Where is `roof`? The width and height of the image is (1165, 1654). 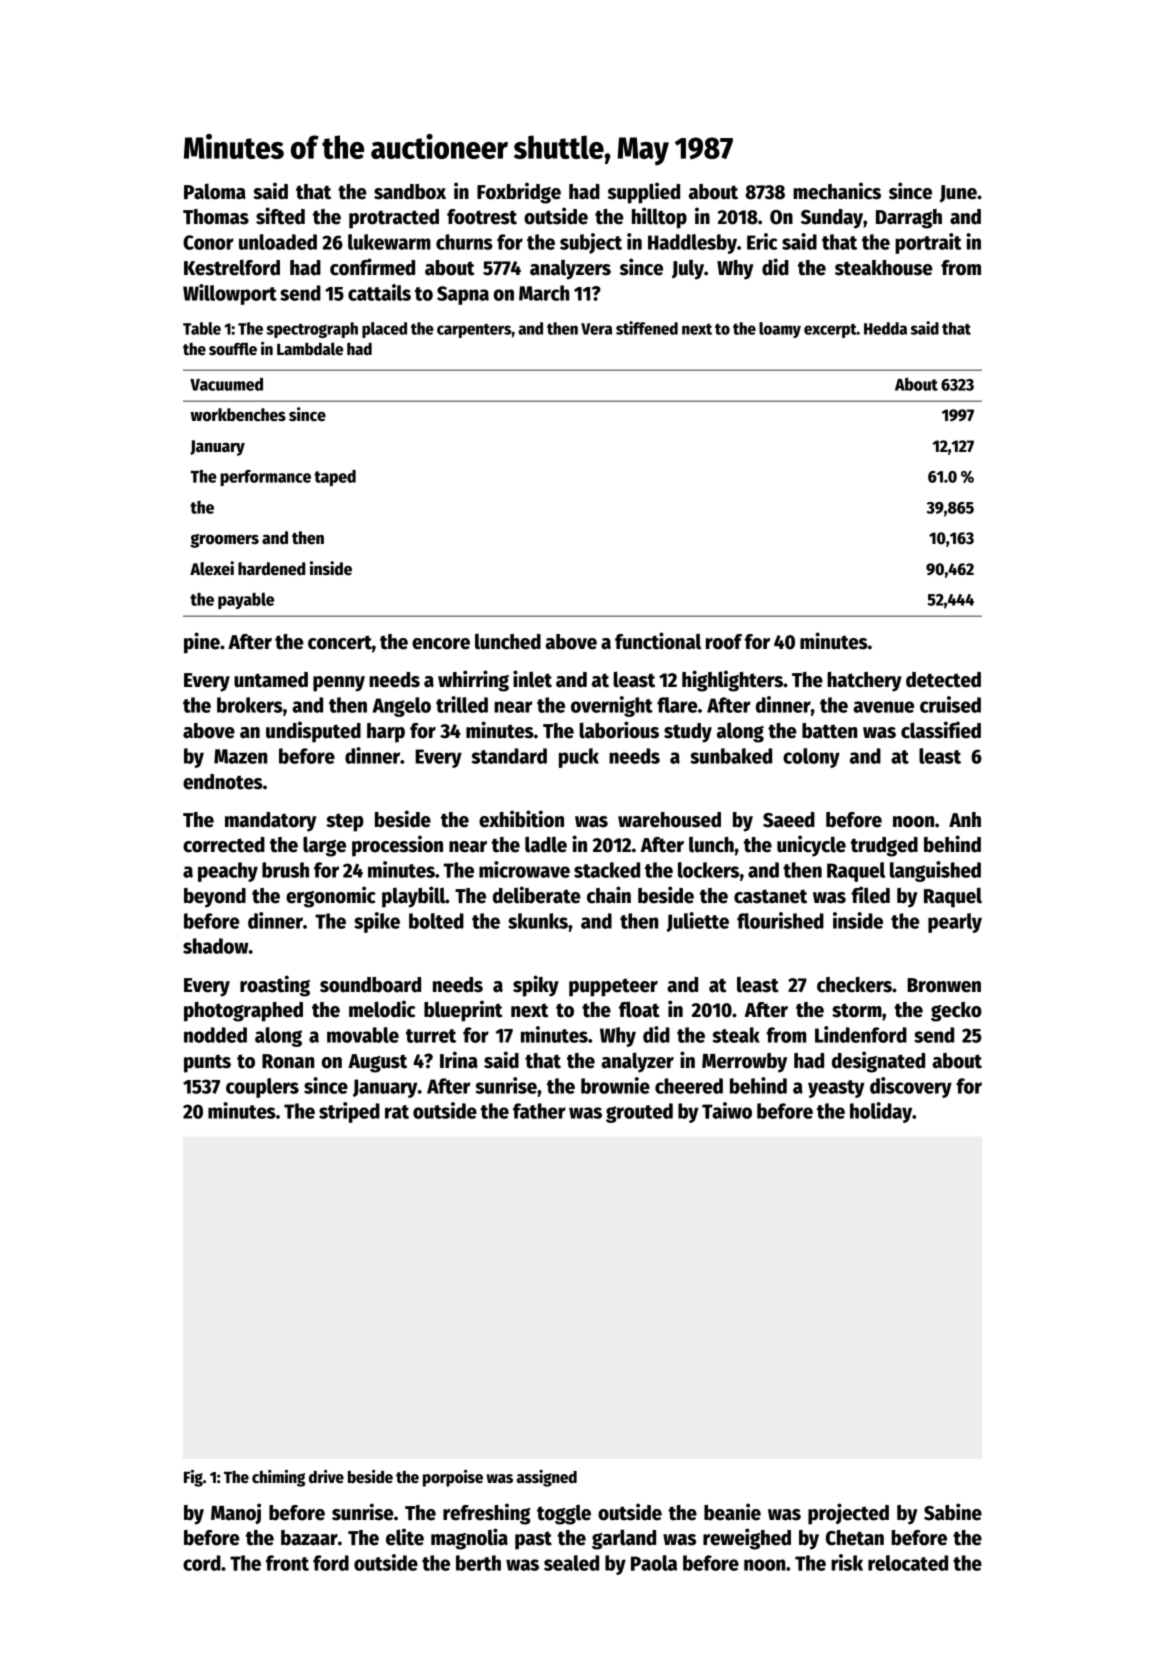 roof is located at coordinates (724, 642).
